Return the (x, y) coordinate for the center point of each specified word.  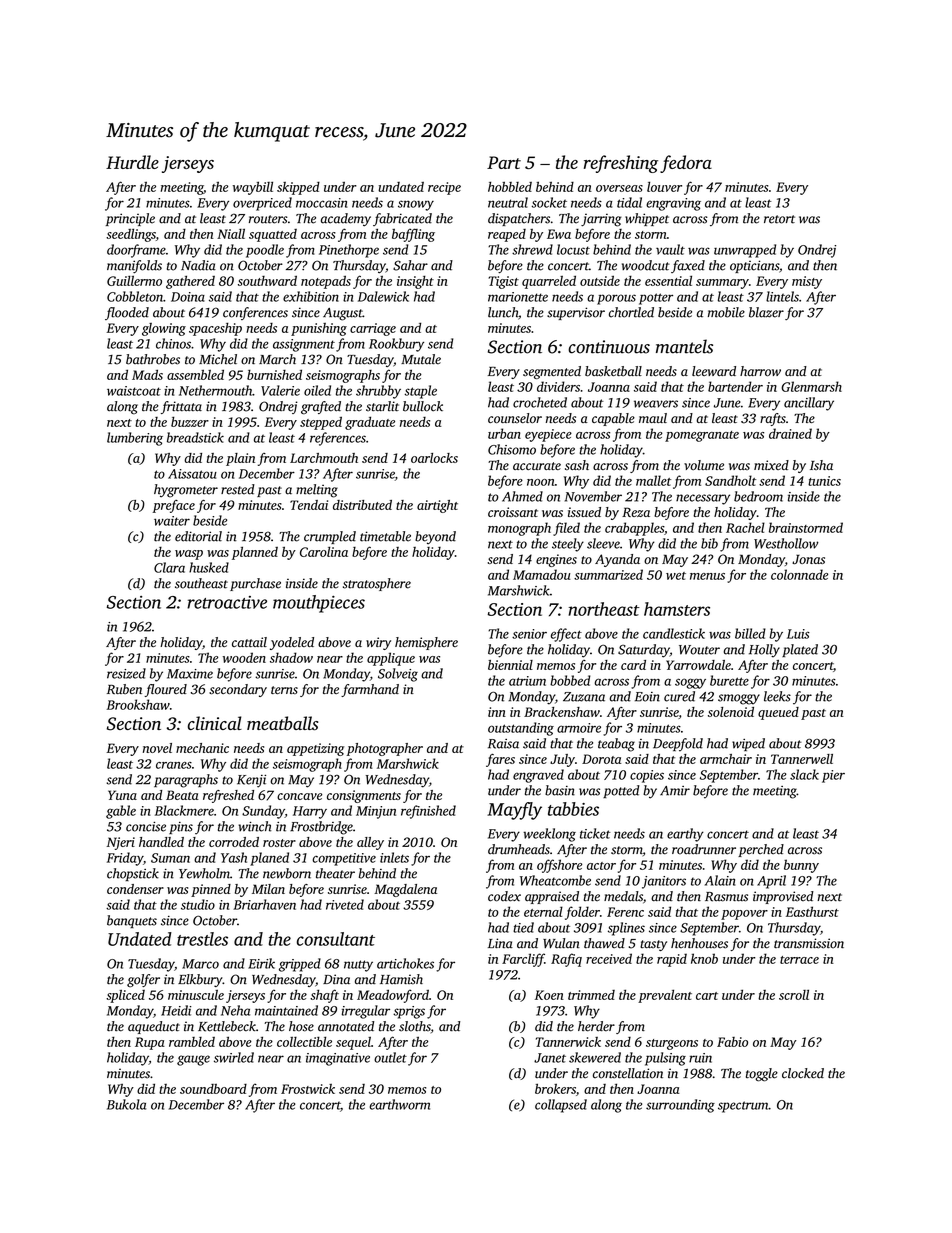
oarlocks (434, 458)
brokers (555, 1088)
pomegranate (702, 436)
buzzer (190, 421)
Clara (169, 567)
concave (299, 796)
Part (504, 162)
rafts (773, 419)
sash (577, 465)
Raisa (503, 744)
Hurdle (132, 162)
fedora (686, 164)
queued (778, 713)
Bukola (126, 1104)
